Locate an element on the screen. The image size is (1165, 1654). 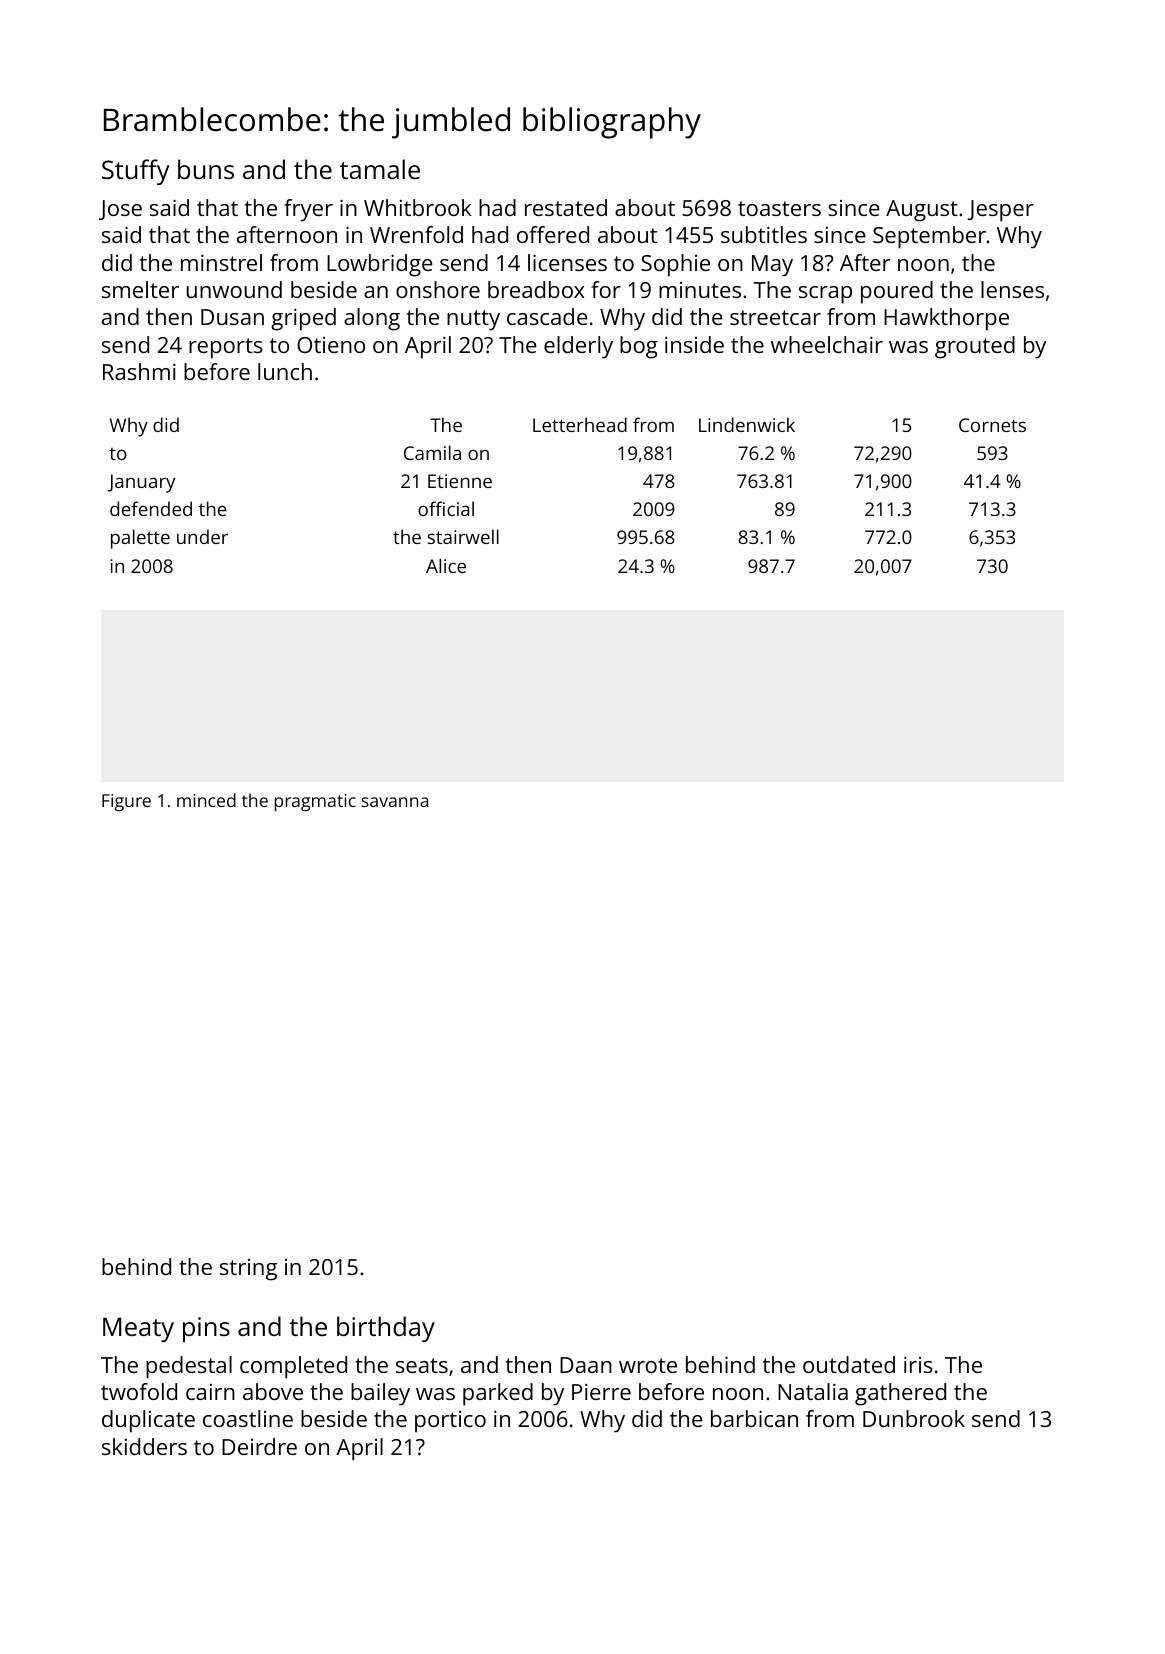
stairwell is located at coordinates (463, 536).
